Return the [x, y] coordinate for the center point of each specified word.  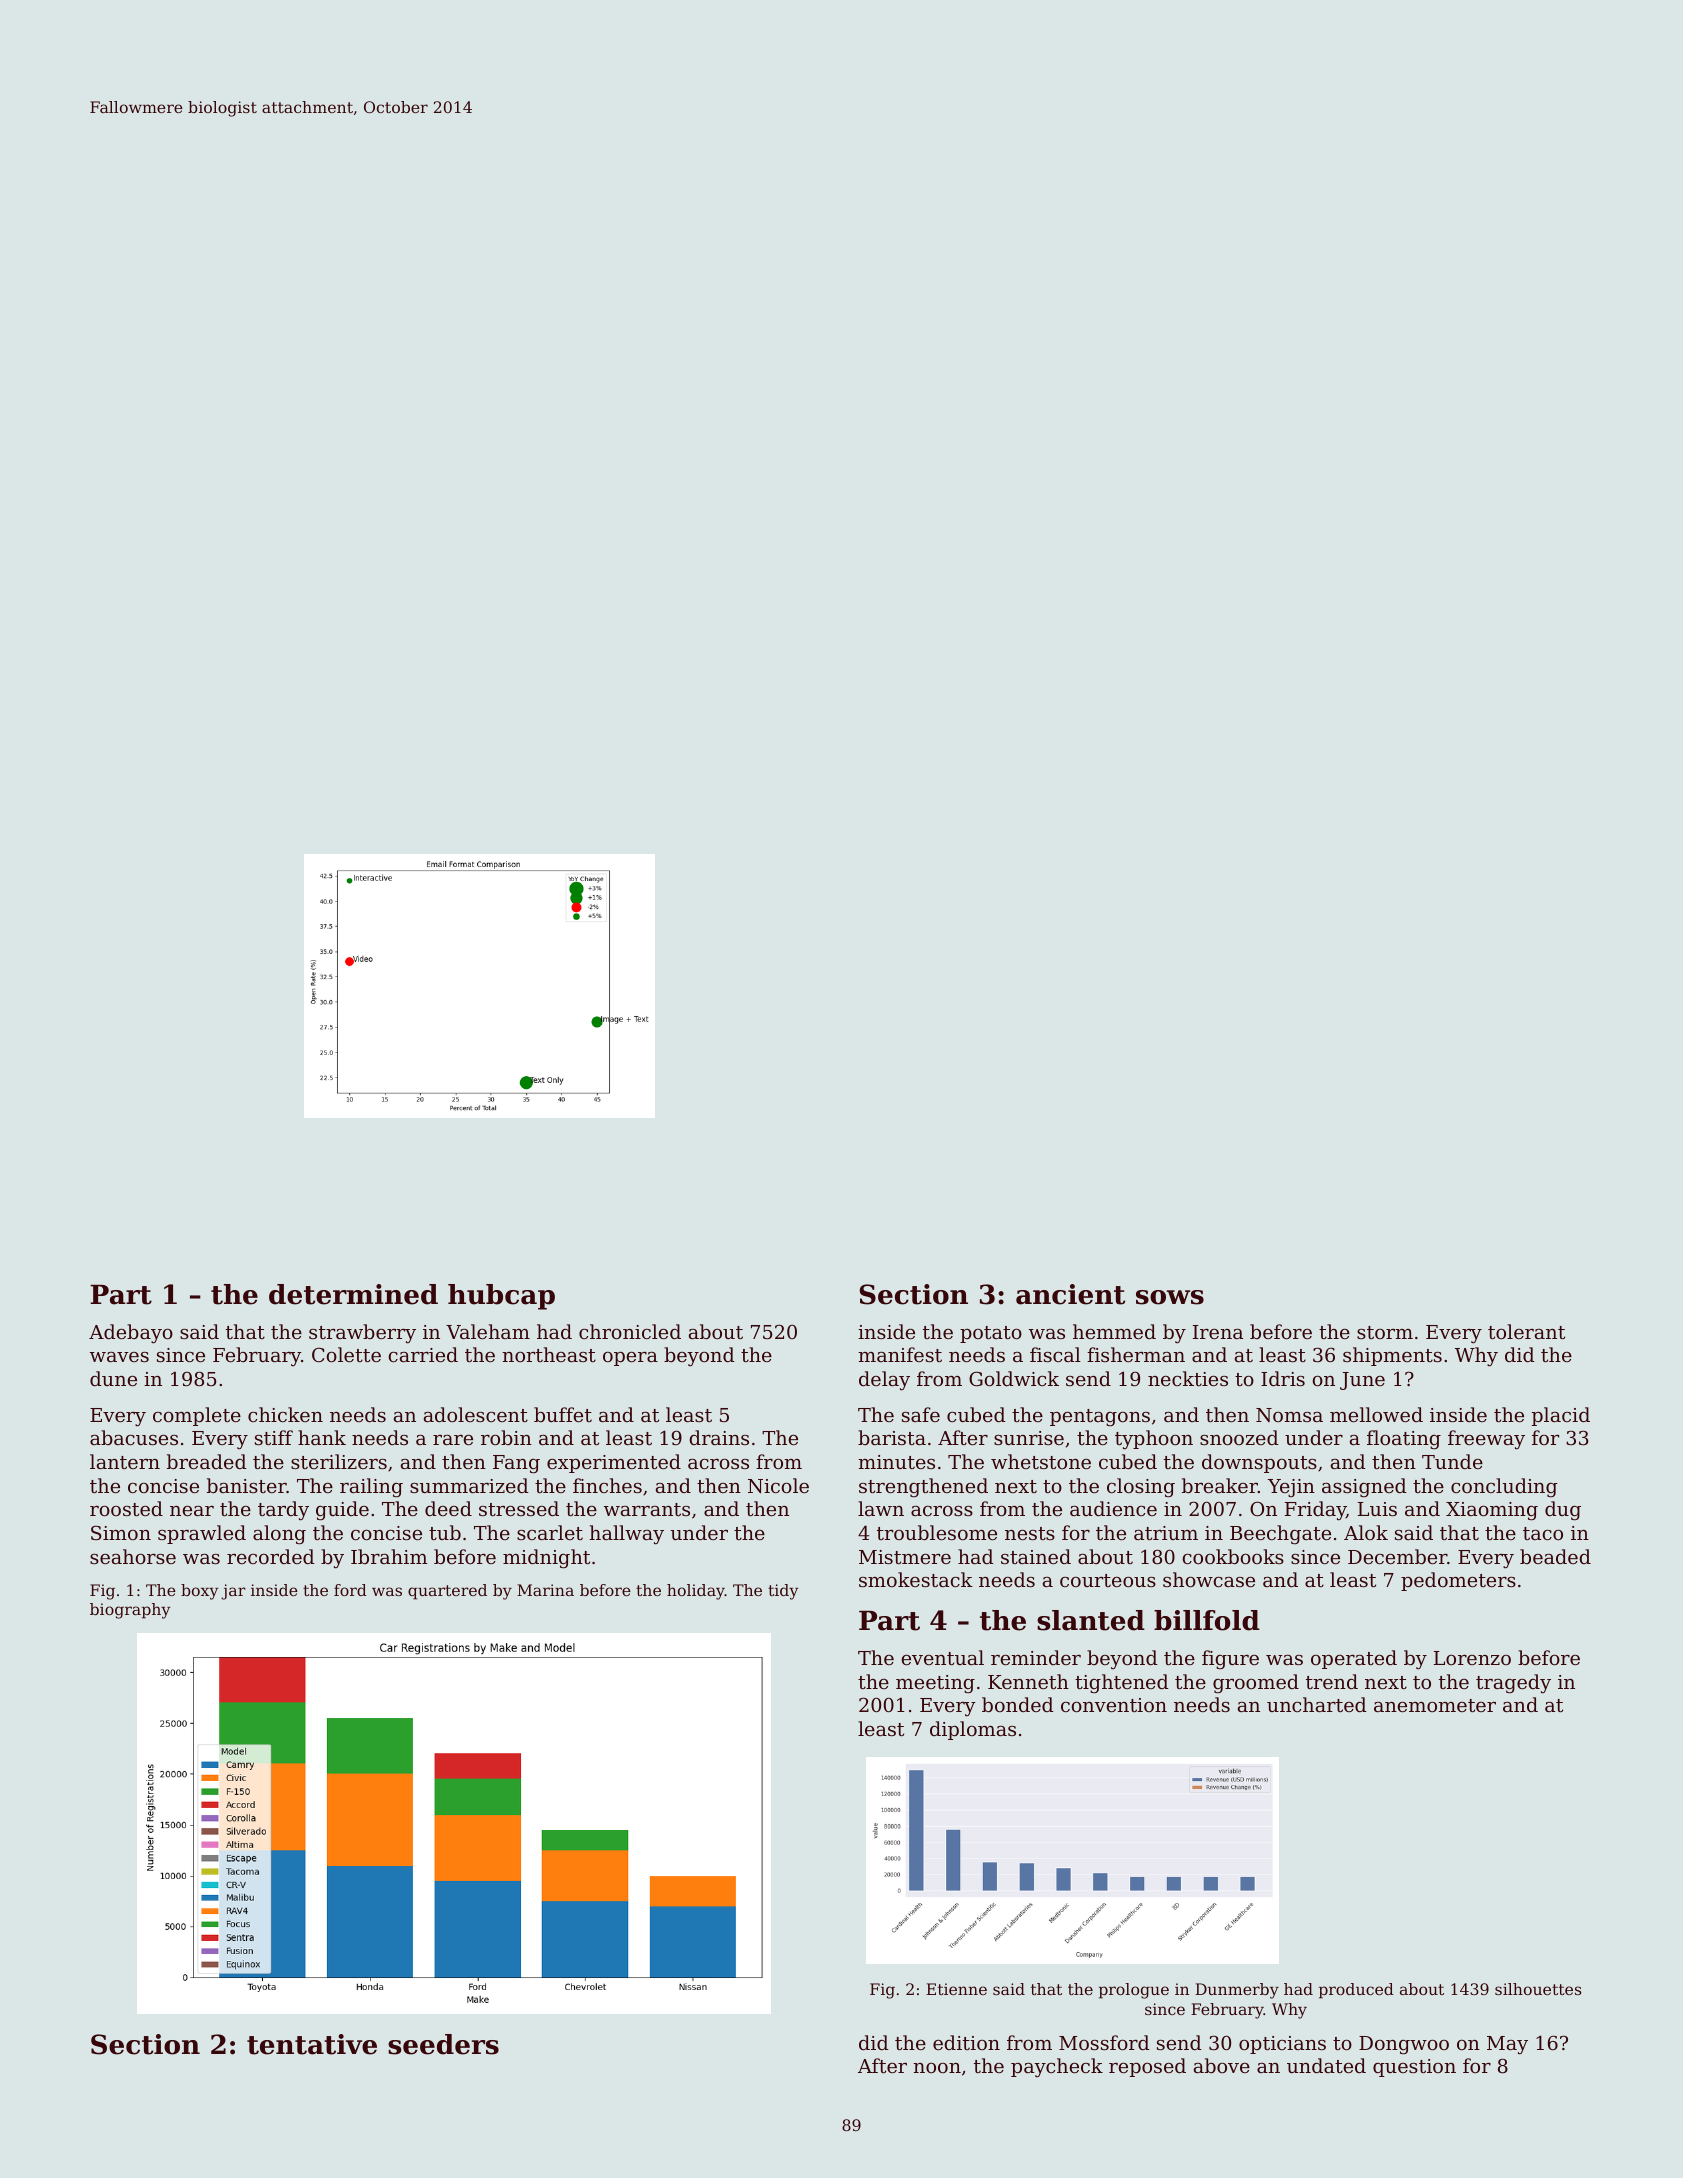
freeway [1486, 1440]
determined [353, 1294]
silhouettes [1538, 1989]
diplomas [973, 1730]
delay [884, 1381]
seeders [443, 2044]
